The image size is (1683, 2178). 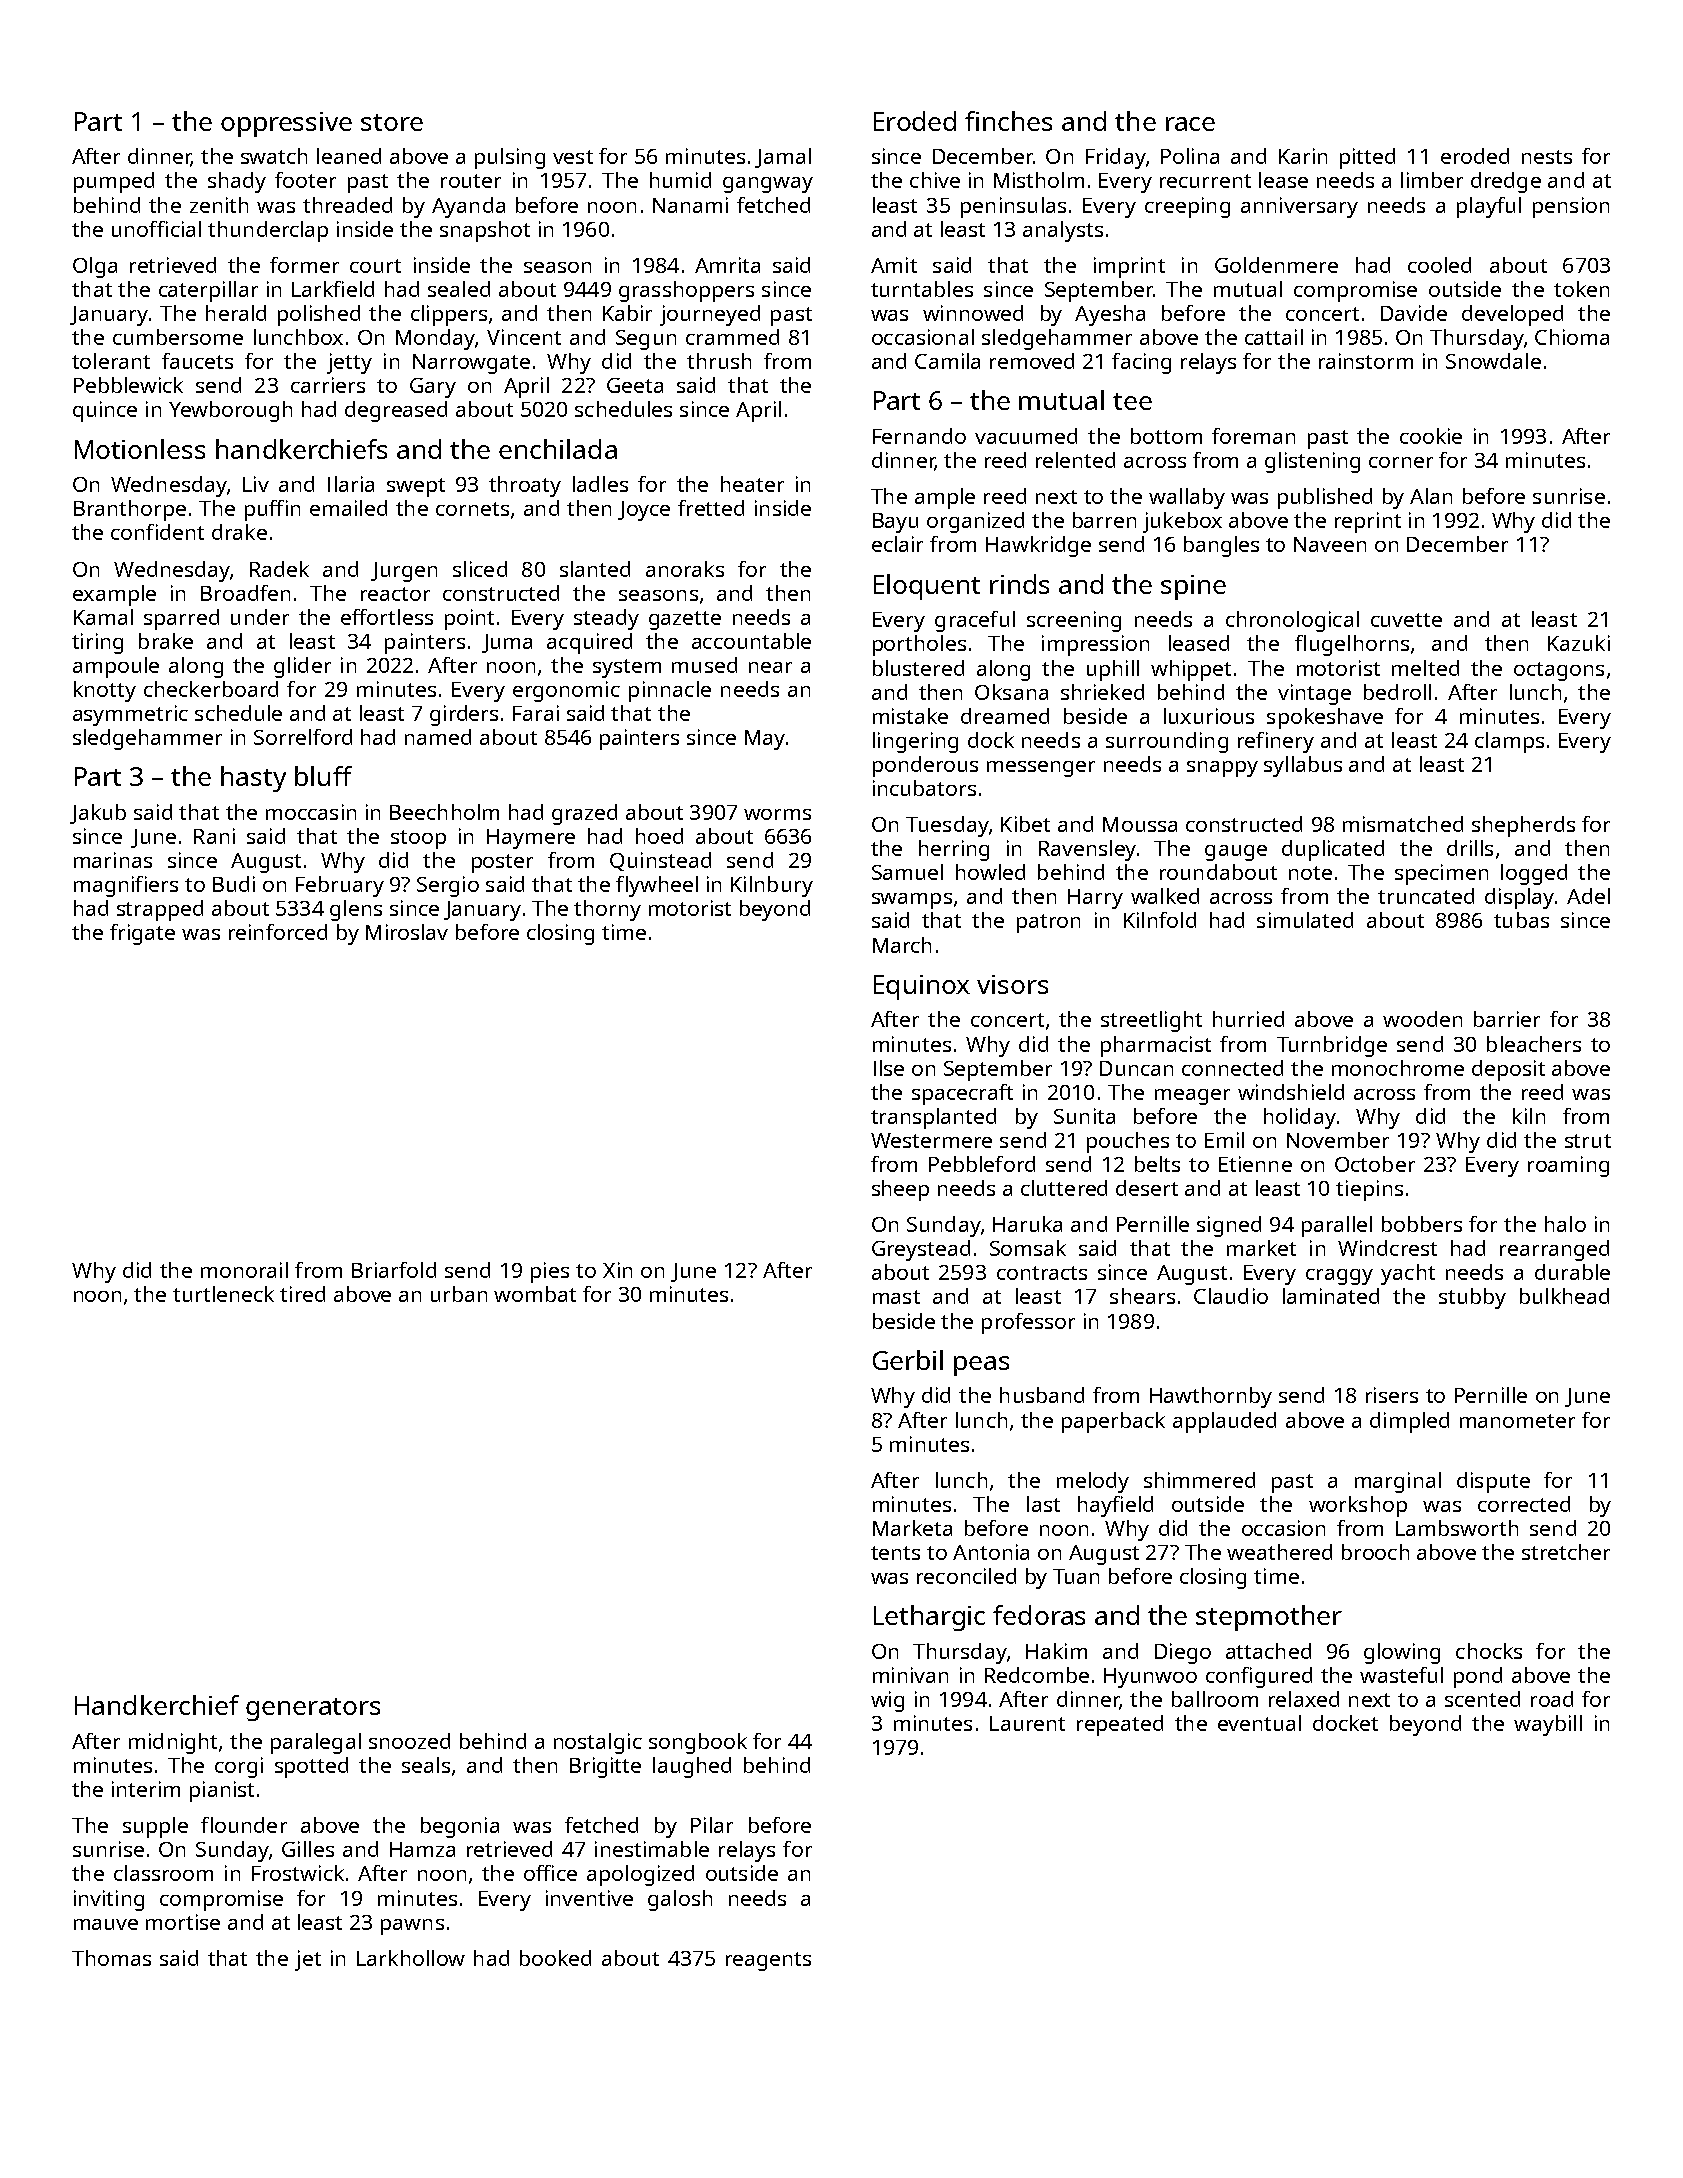 What do you see at coordinates (1199, 1480) in the page?
I see `shimmered` at bounding box center [1199, 1480].
